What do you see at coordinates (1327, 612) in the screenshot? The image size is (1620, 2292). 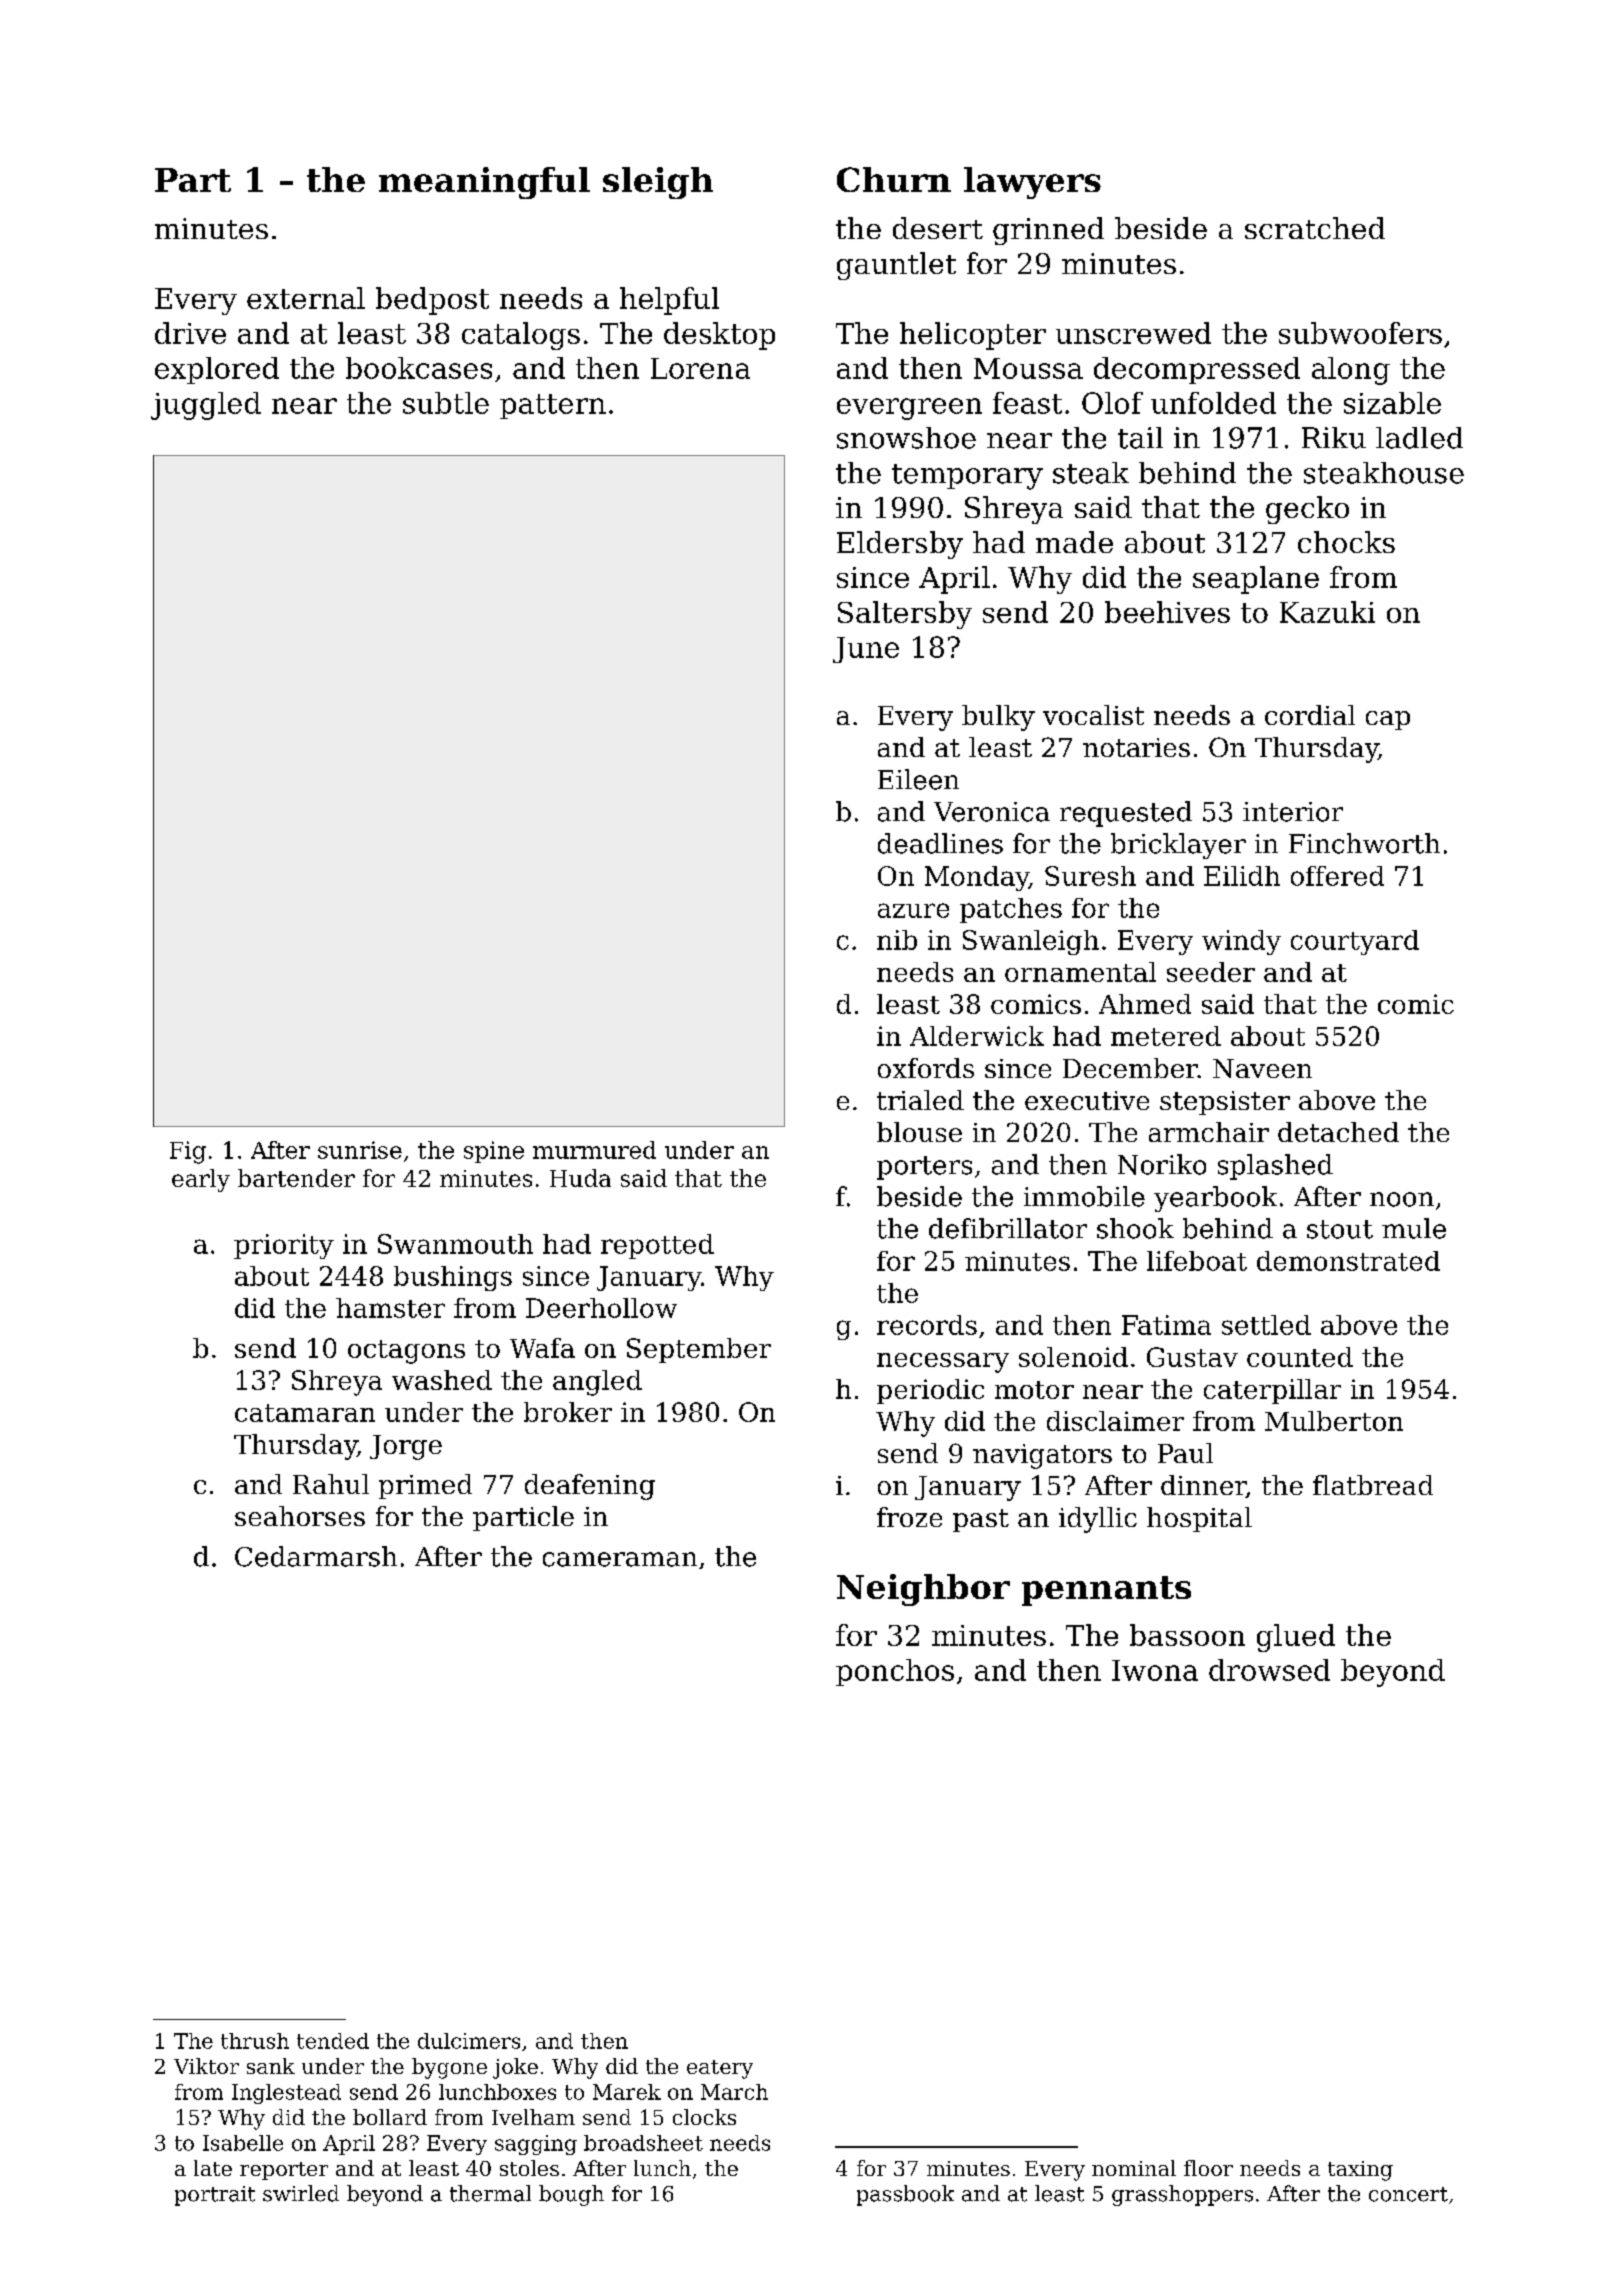 I see `Kazuki` at bounding box center [1327, 612].
